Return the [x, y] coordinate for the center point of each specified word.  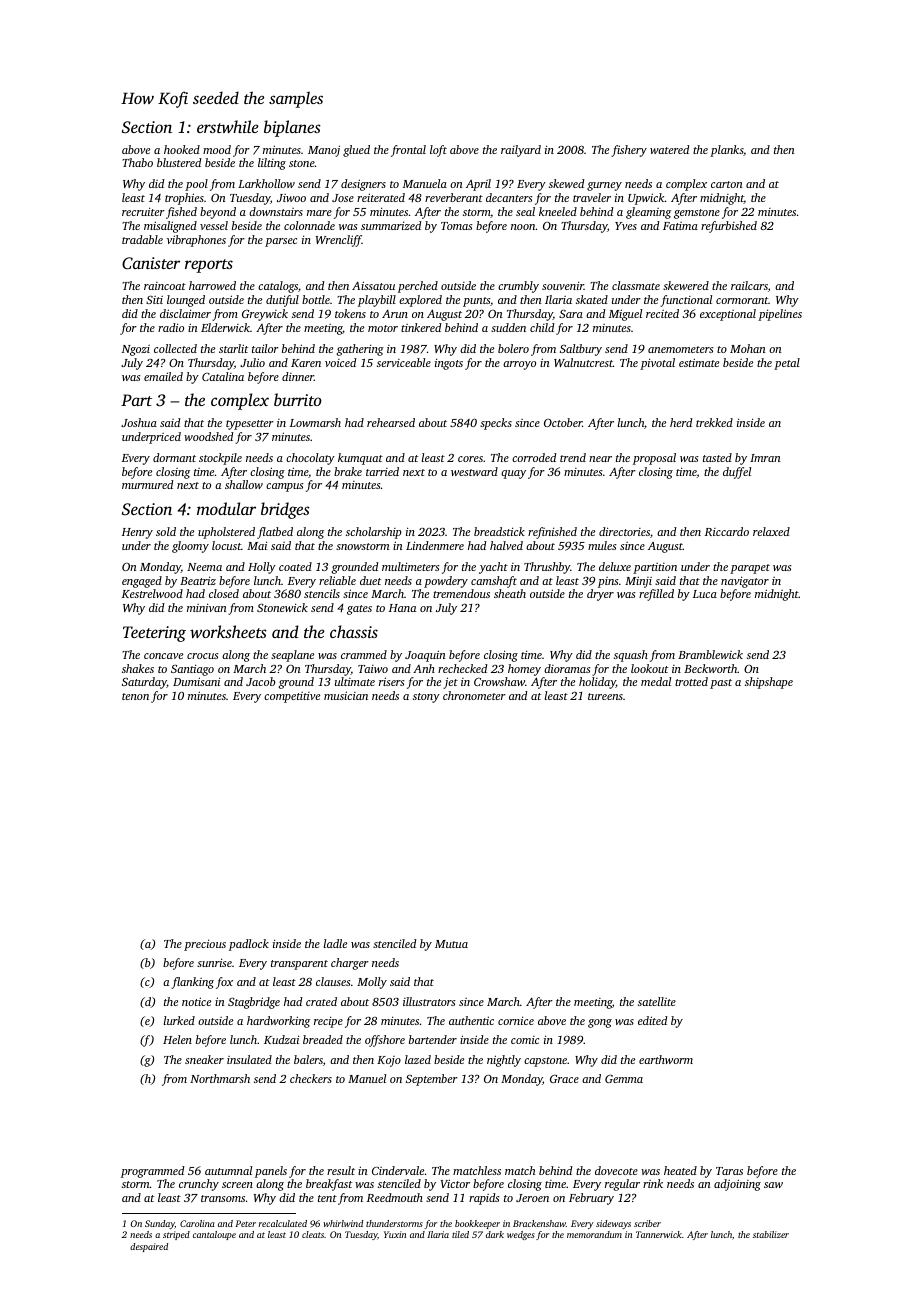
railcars [749, 285]
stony [426, 698]
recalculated [283, 1223]
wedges [521, 1235]
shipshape [769, 683]
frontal [408, 151]
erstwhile [228, 126]
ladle [335, 943]
